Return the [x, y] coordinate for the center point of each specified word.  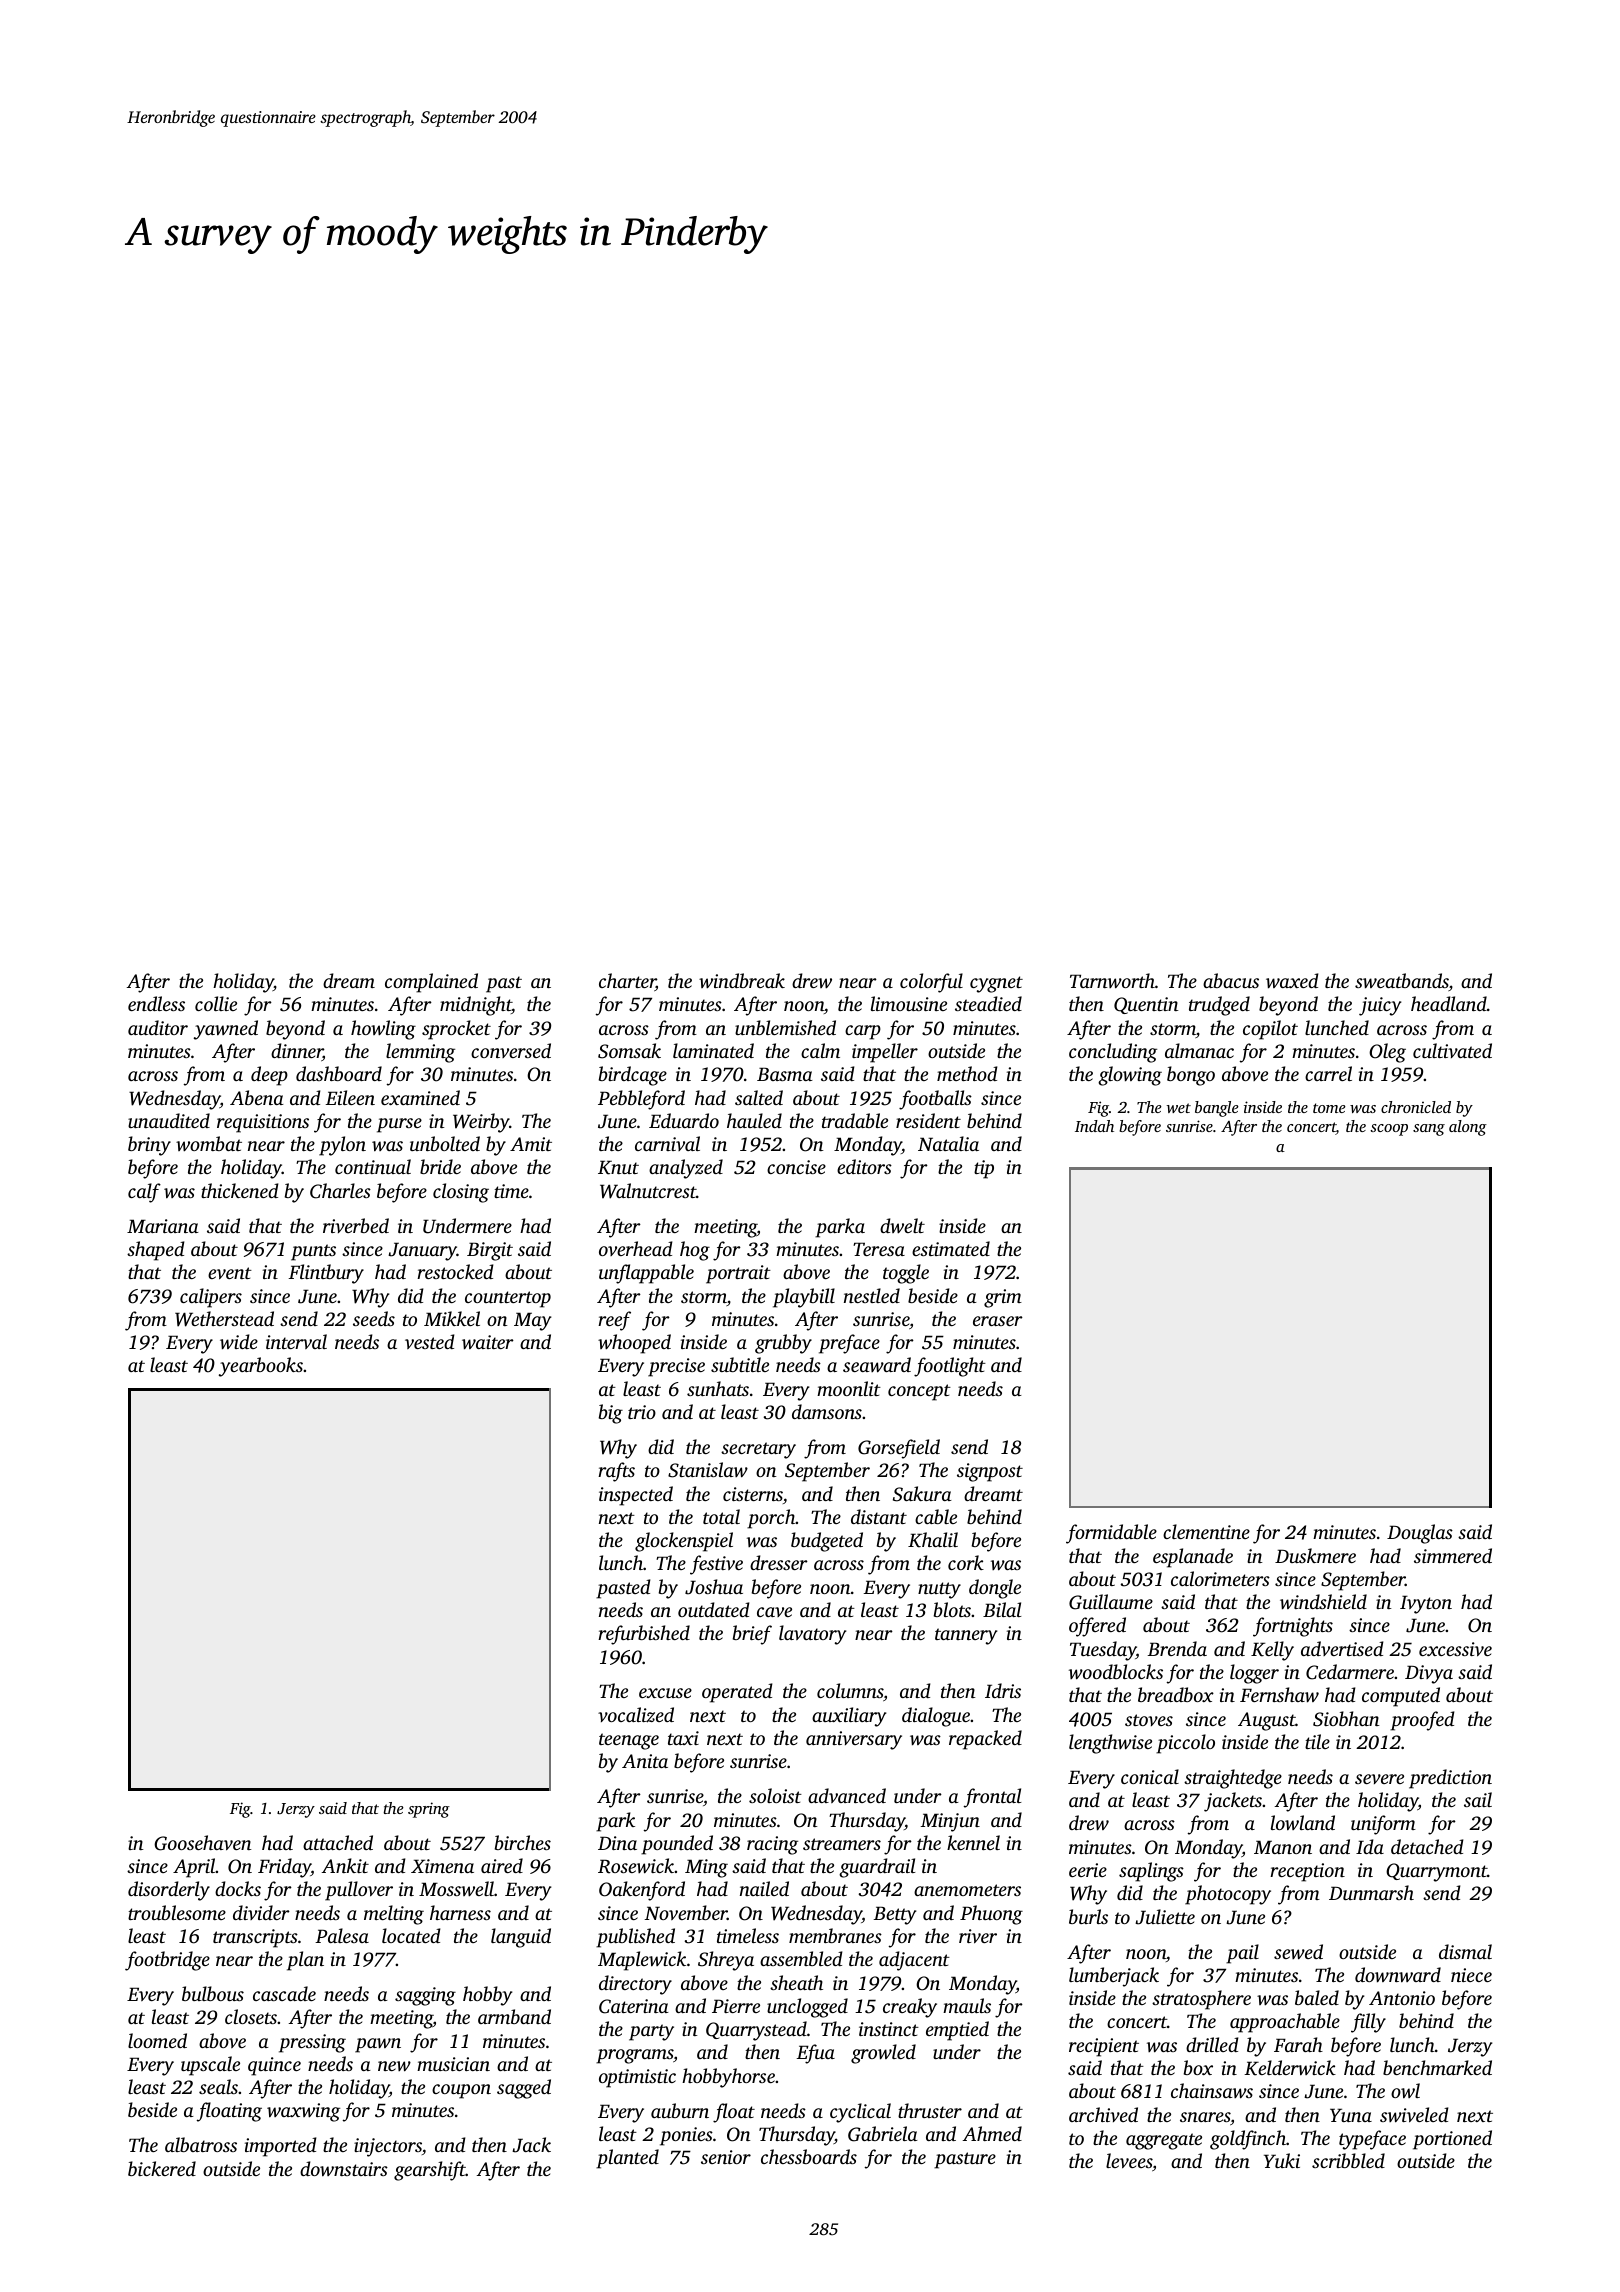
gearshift [430, 2171]
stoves [1149, 1720]
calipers [211, 1298]
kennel [973, 1842]
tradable [855, 1120]
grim [1003, 1298]
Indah [1094, 1126]
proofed [1422, 1721]
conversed [511, 1050]
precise [676, 1367]
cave [774, 1612]
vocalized [636, 1715]
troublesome [177, 1912]
